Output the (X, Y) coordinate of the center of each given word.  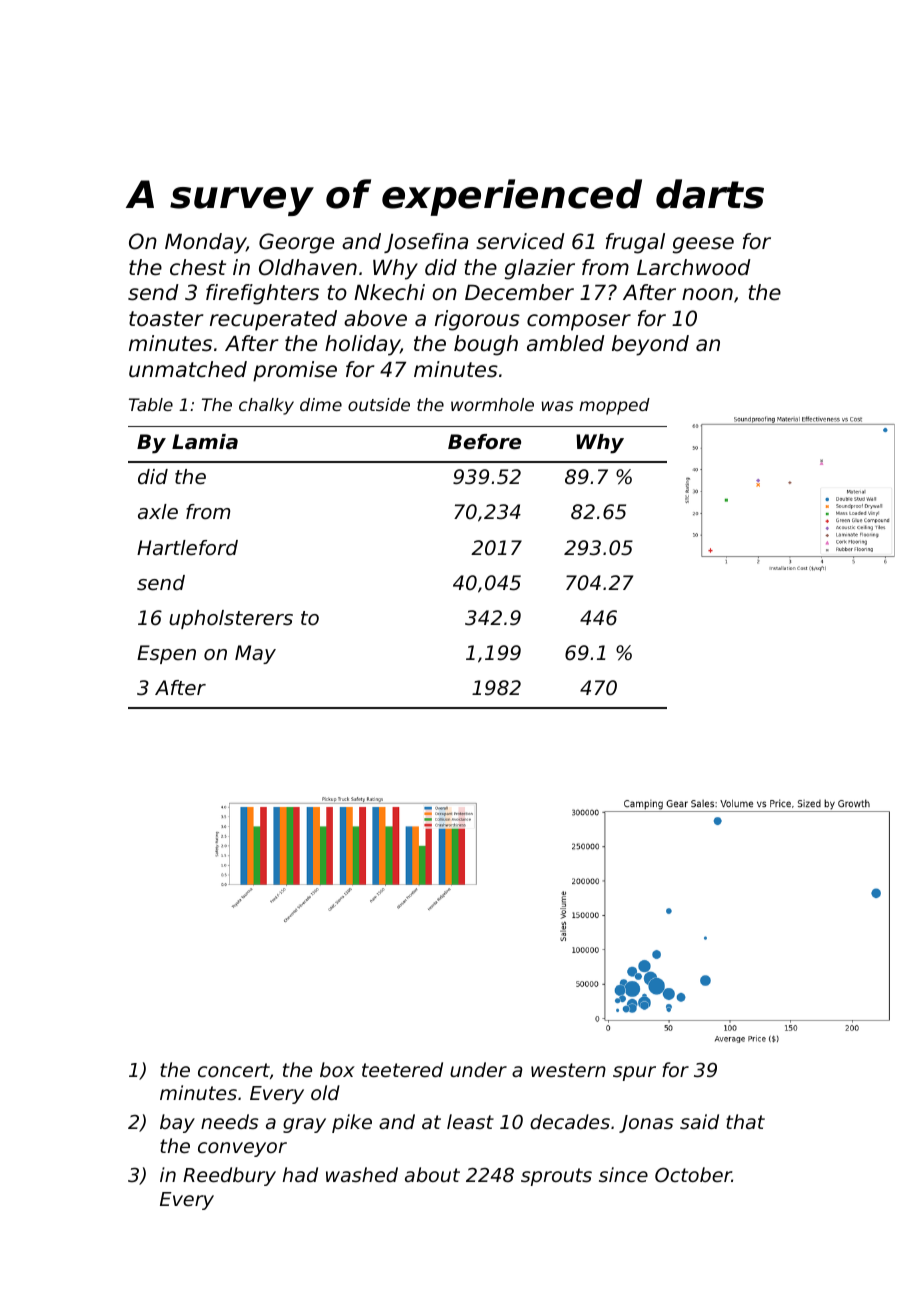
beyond (650, 345)
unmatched (188, 369)
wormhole (492, 404)
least (470, 1121)
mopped (614, 406)
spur (634, 1073)
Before (484, 442)
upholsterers (231, 619)
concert (234, 1070)
